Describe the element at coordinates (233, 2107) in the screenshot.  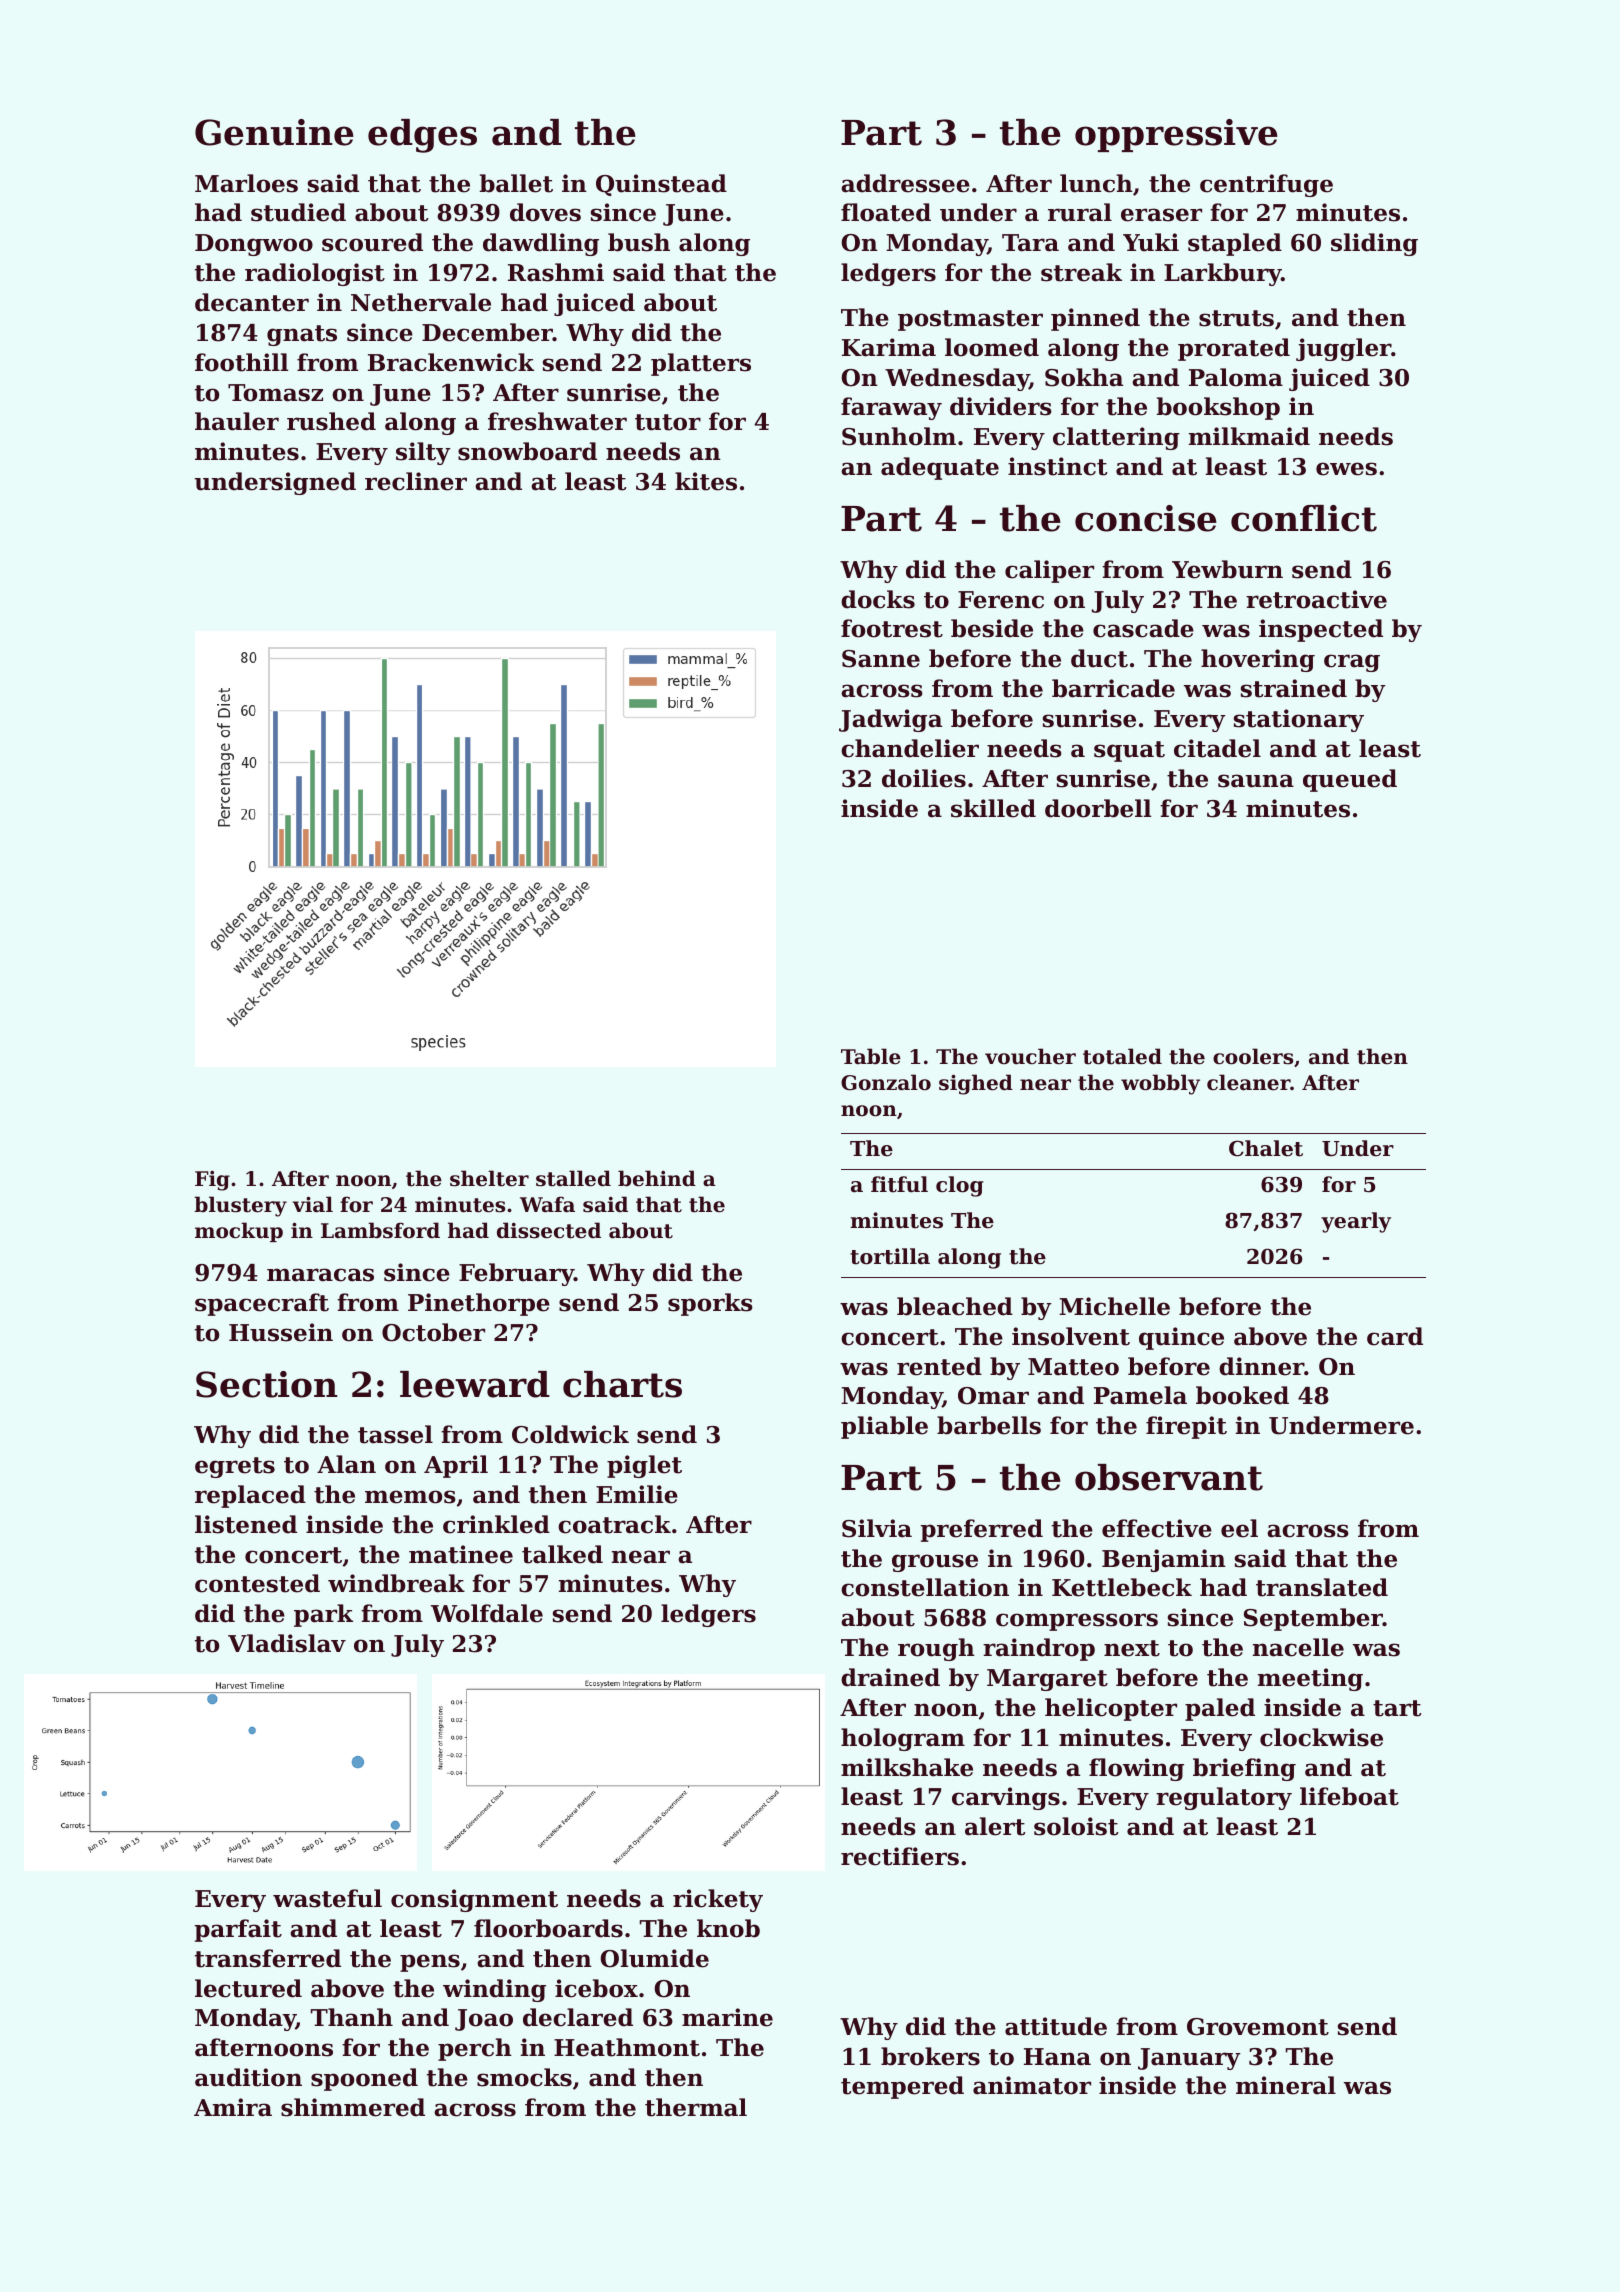
I see `Amira` at that location.
